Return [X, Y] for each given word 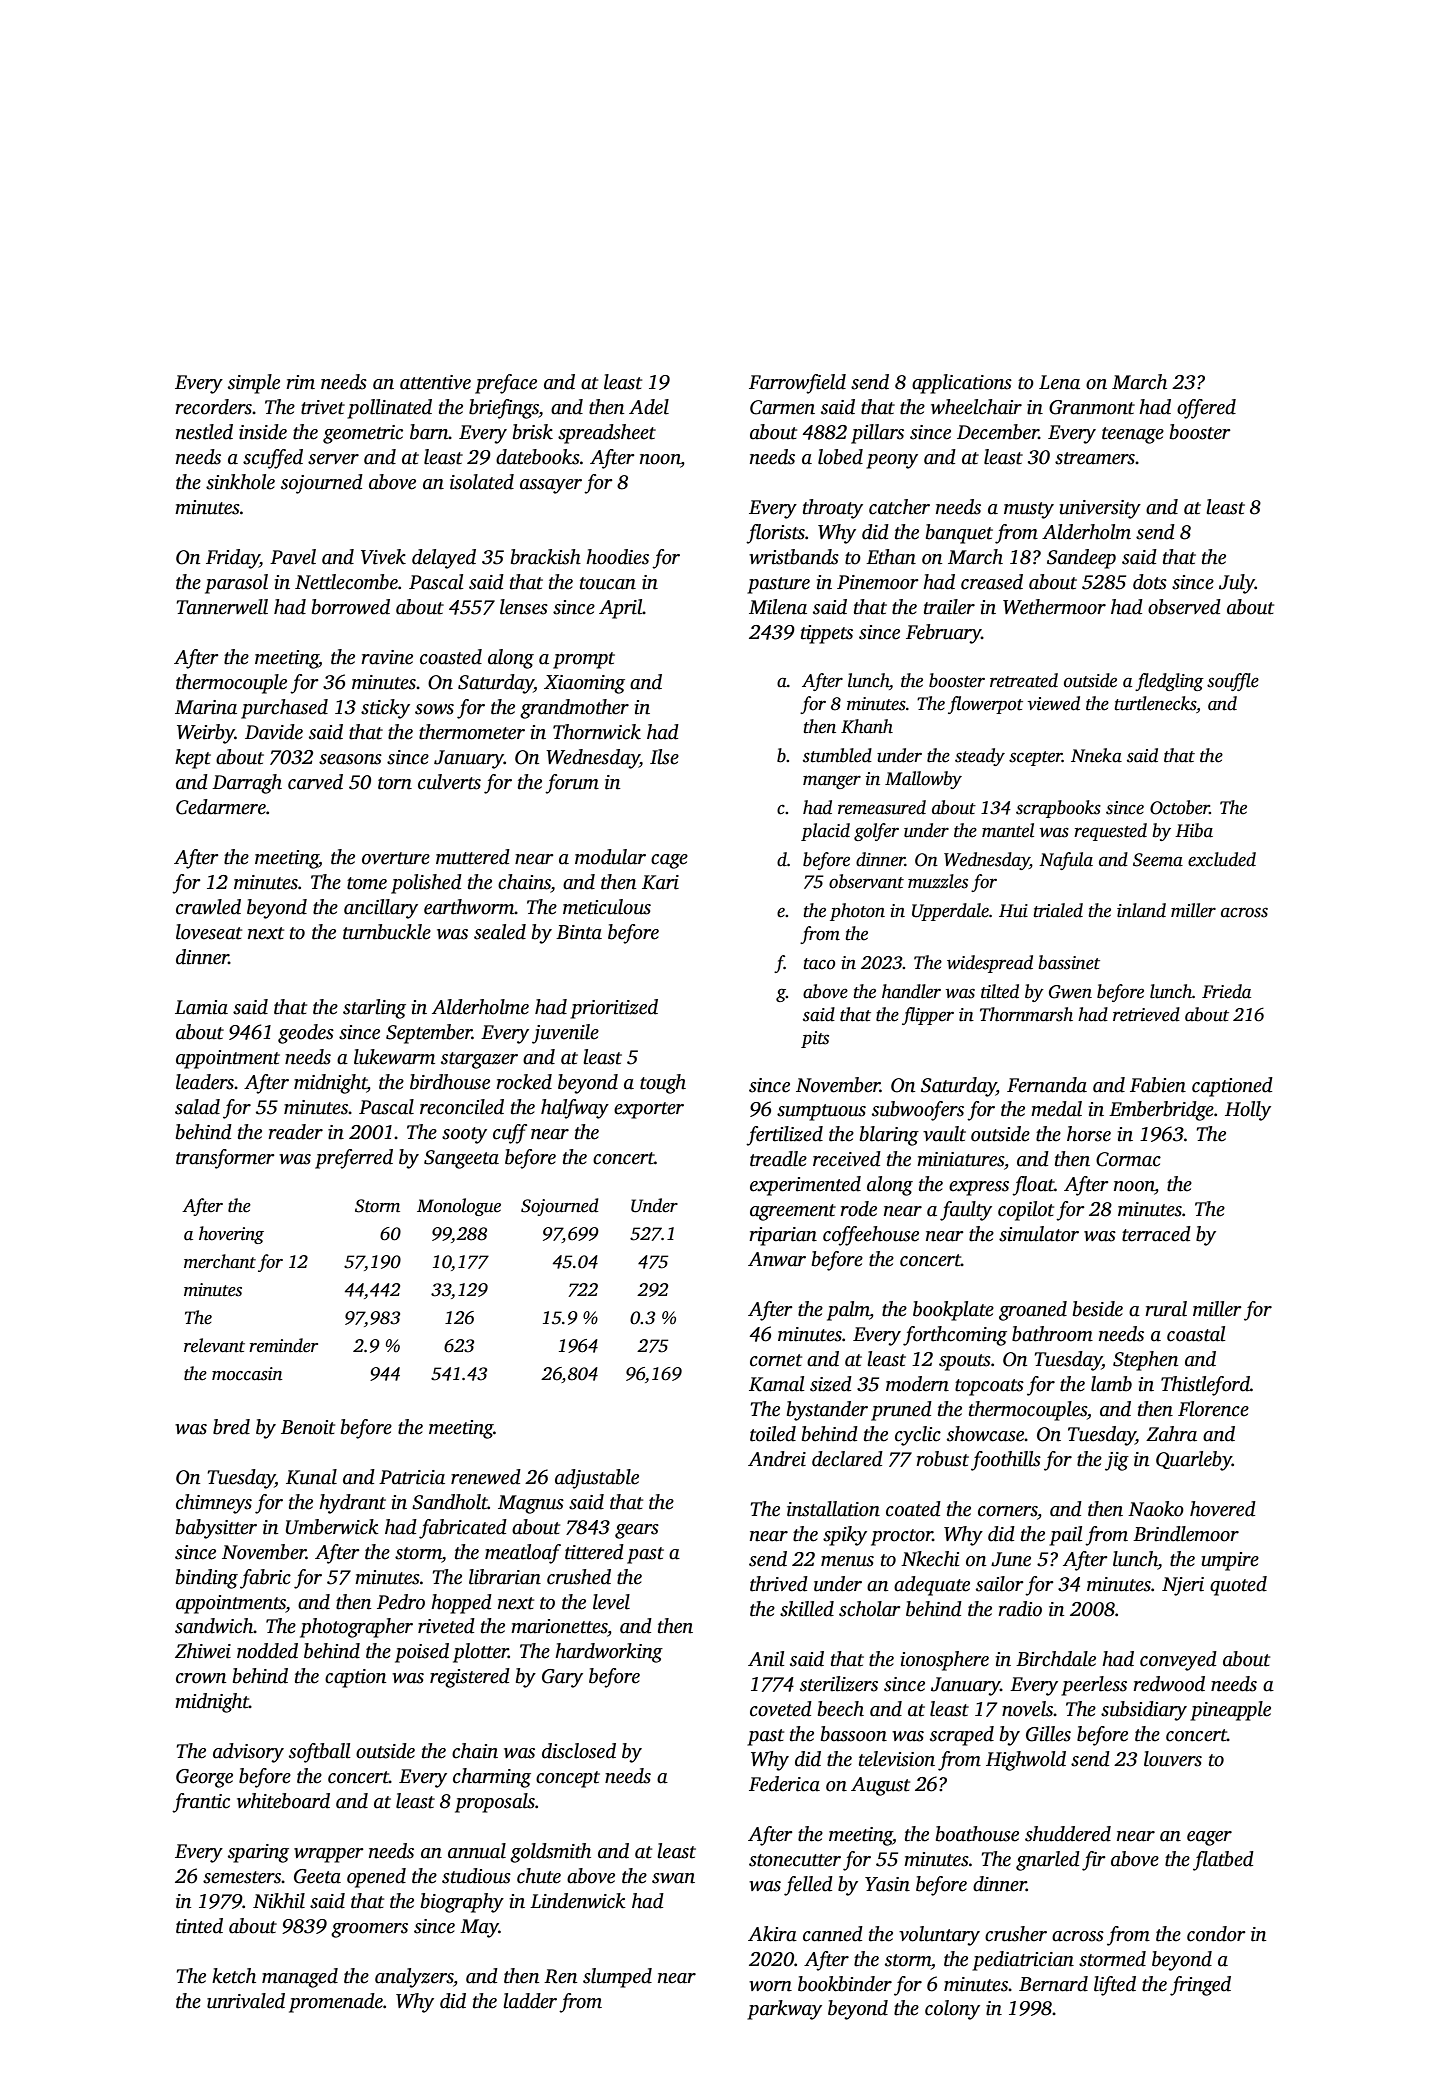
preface [506, 384]
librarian [505, 1577]
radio [1020, 1609]
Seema [1158, 860]
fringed [1200, 1986]
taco [819, 964]
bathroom [1052, 1334]
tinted [199, 1926]
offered [1206, 409]
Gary [562, 1678]
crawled [208, 907]
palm [848, 1311]
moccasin [247, 1374]
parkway [784, 2010]
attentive [435, 382]
